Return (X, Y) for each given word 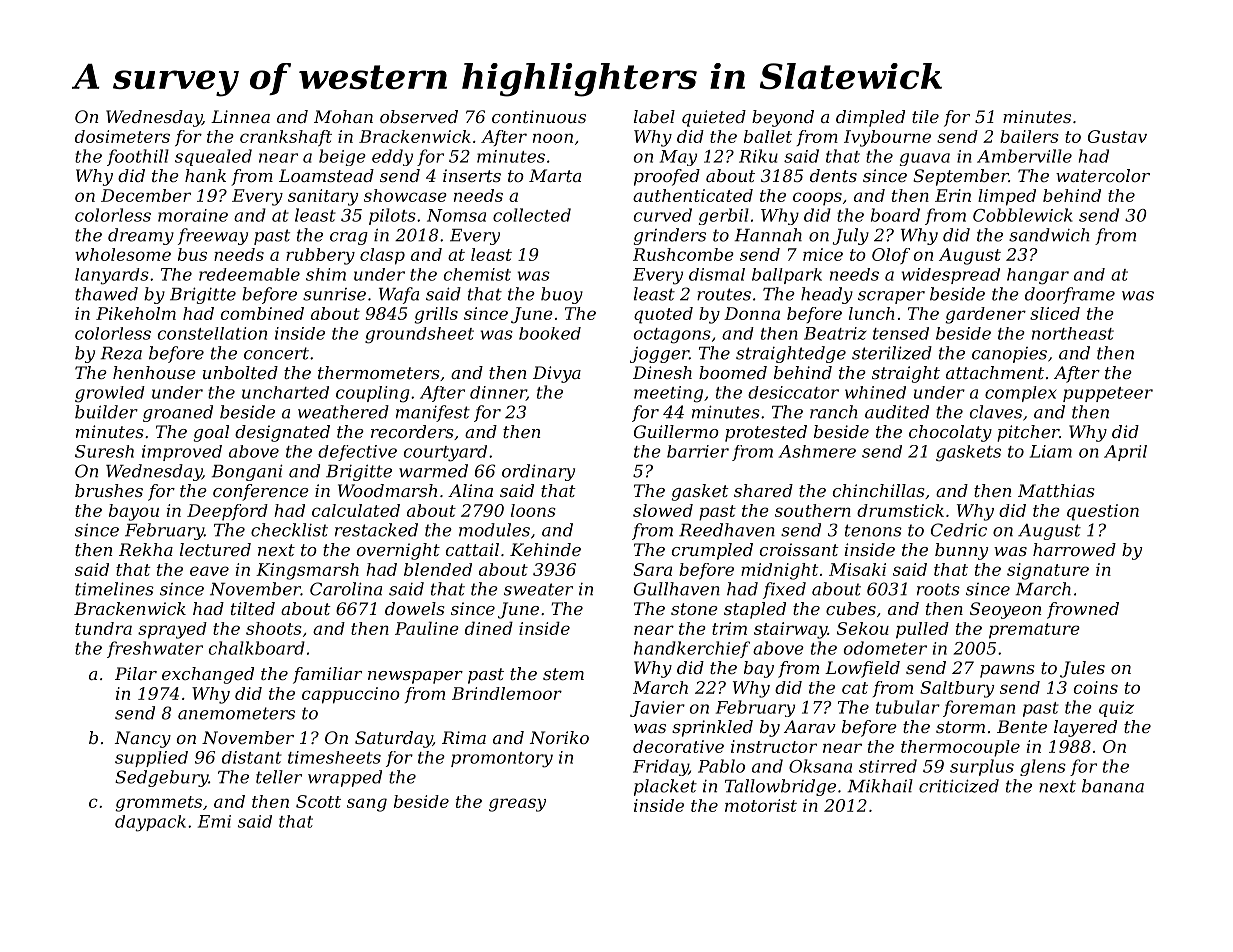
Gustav (1117, 136)
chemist (477, 274)
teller (279, 777)
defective (357, 453)
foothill (138, 157)
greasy (517, 805)
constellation (212, 333)
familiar (327, 675)
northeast (1073, 333)
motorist (761, 805)
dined (489, 628)
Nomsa (456, 215)
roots (938, 589)
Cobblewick (1023, 215)
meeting (668, 394)
